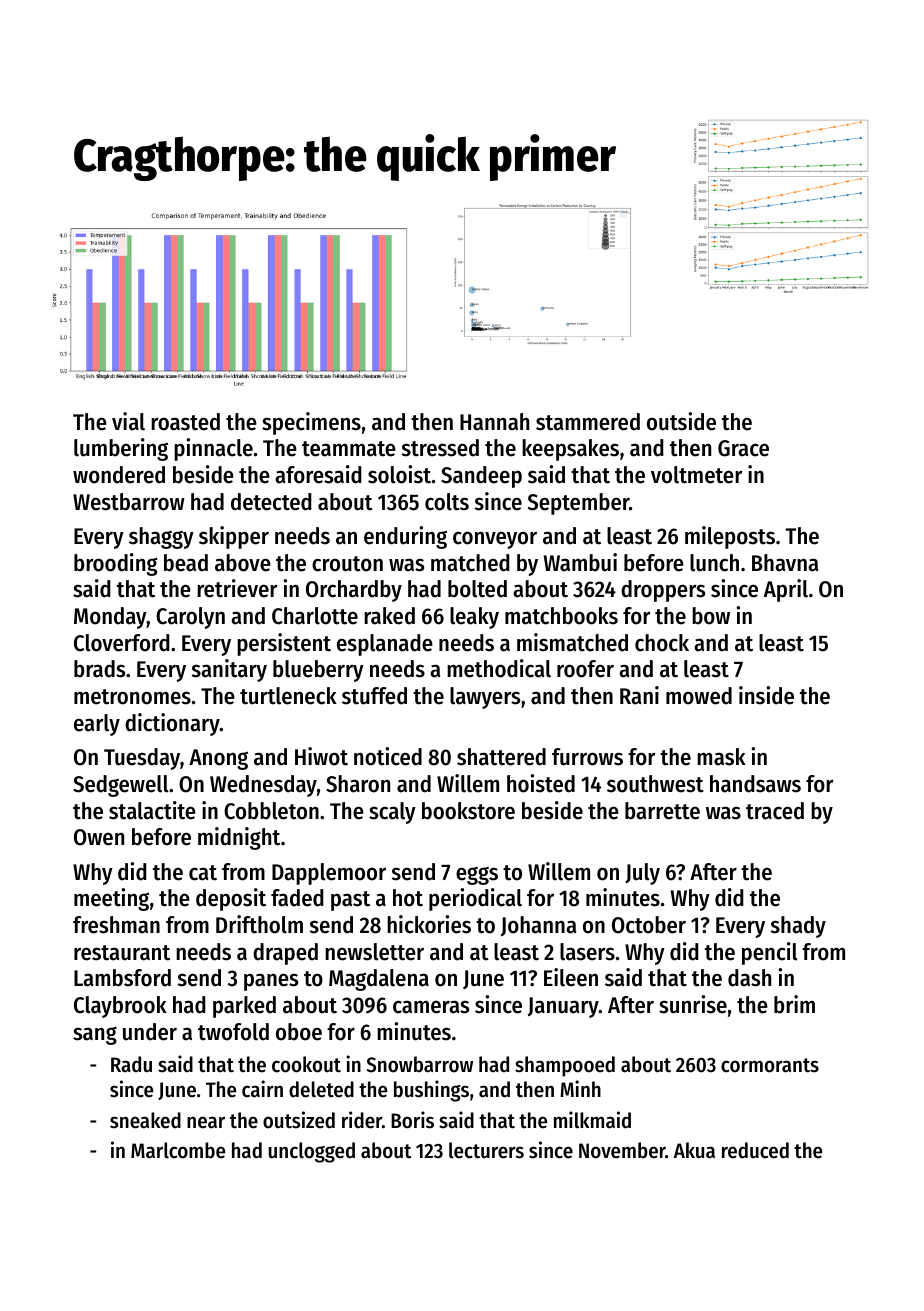  I want to click on Grace, so click(743, 448).
